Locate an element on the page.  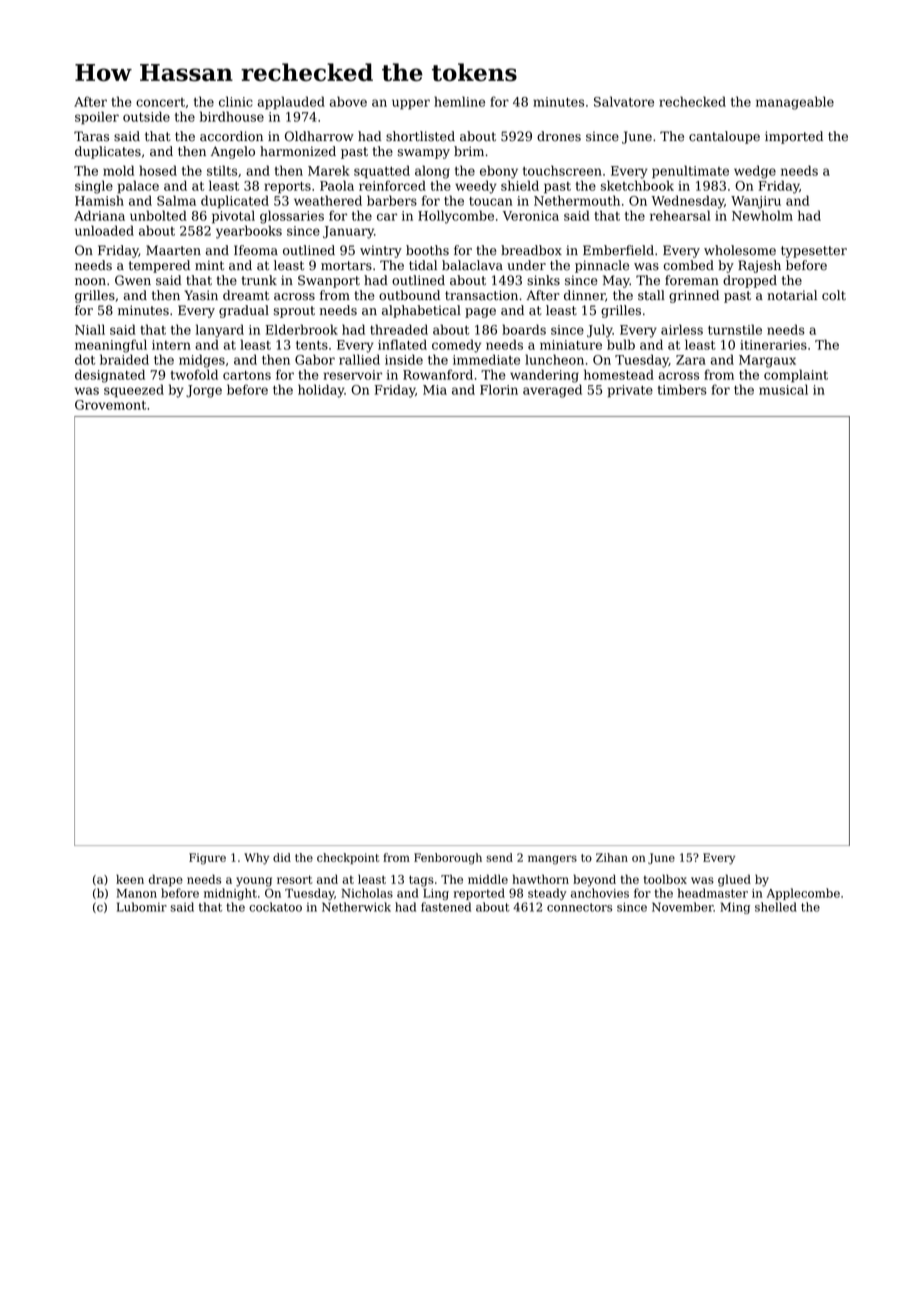
Grovemont is located at coordinates (110, 405).
